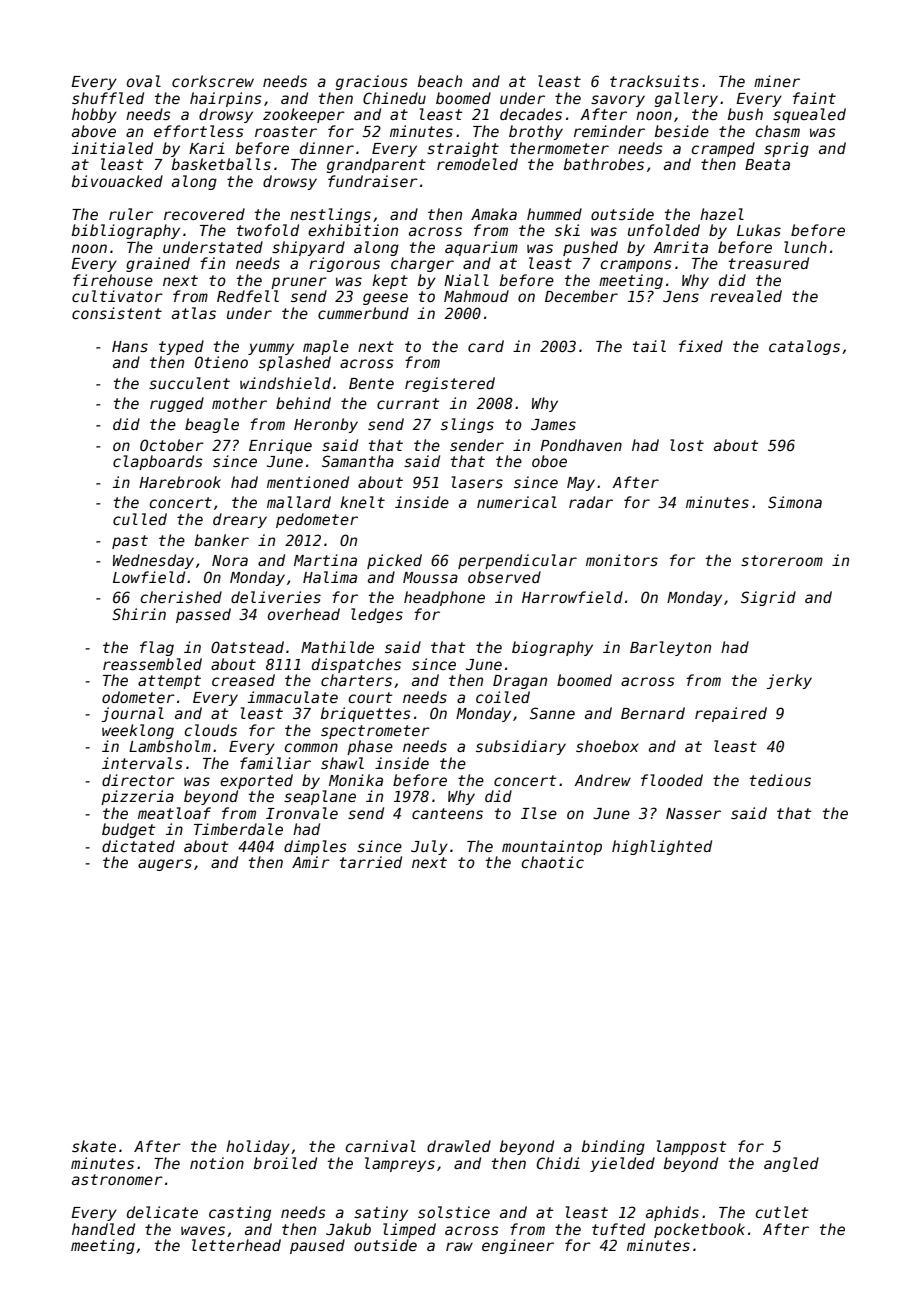 Image resolution: width=924 pixels, height=1308 pixels. What do you see at coordinates (440, 81) in the screenshot?
I see `beach` at bounding box center [440, 81].
